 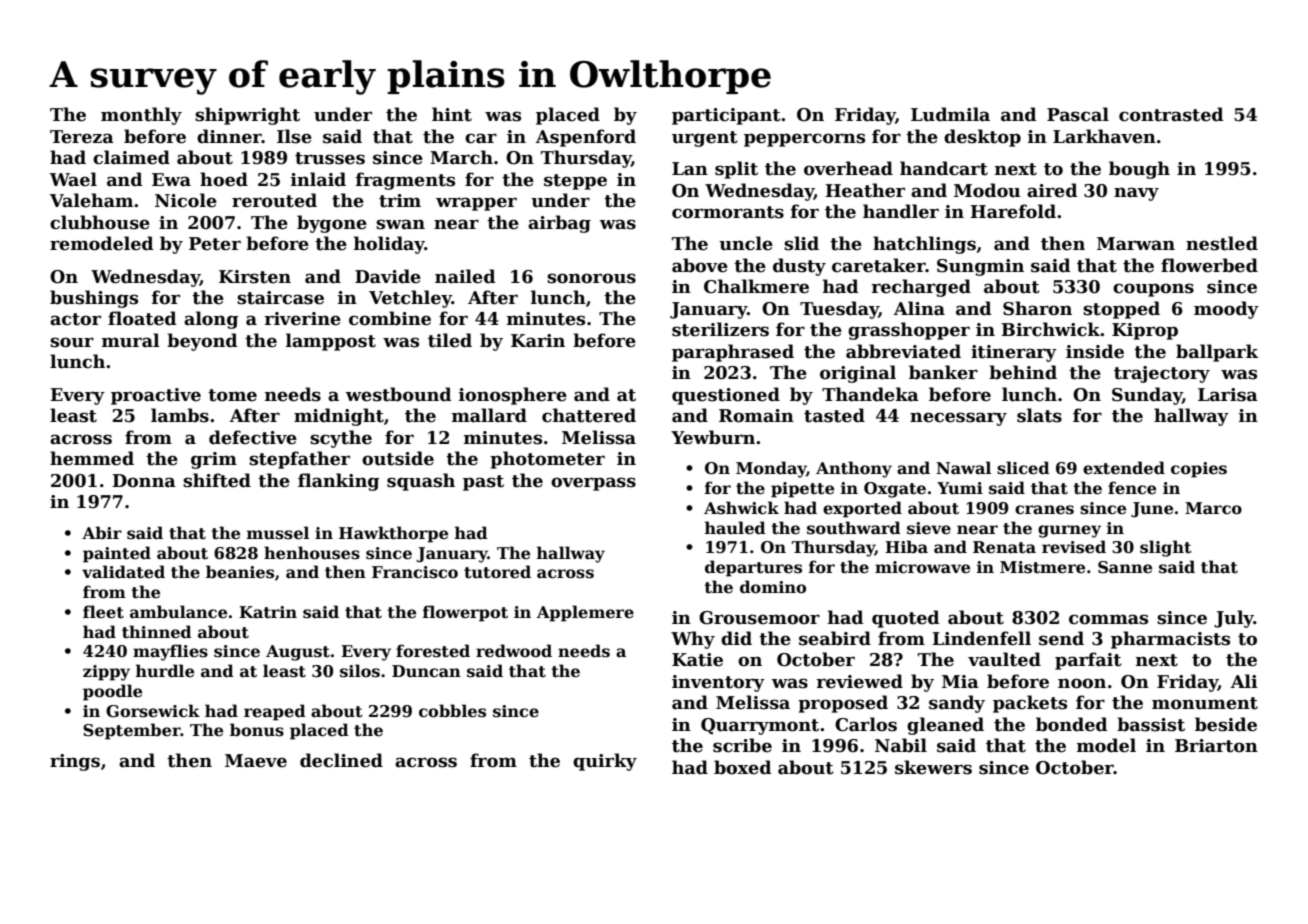 What do you see at coordinates (360, 671) in the document?
I see `silos` at bounding box center [360, 671].
